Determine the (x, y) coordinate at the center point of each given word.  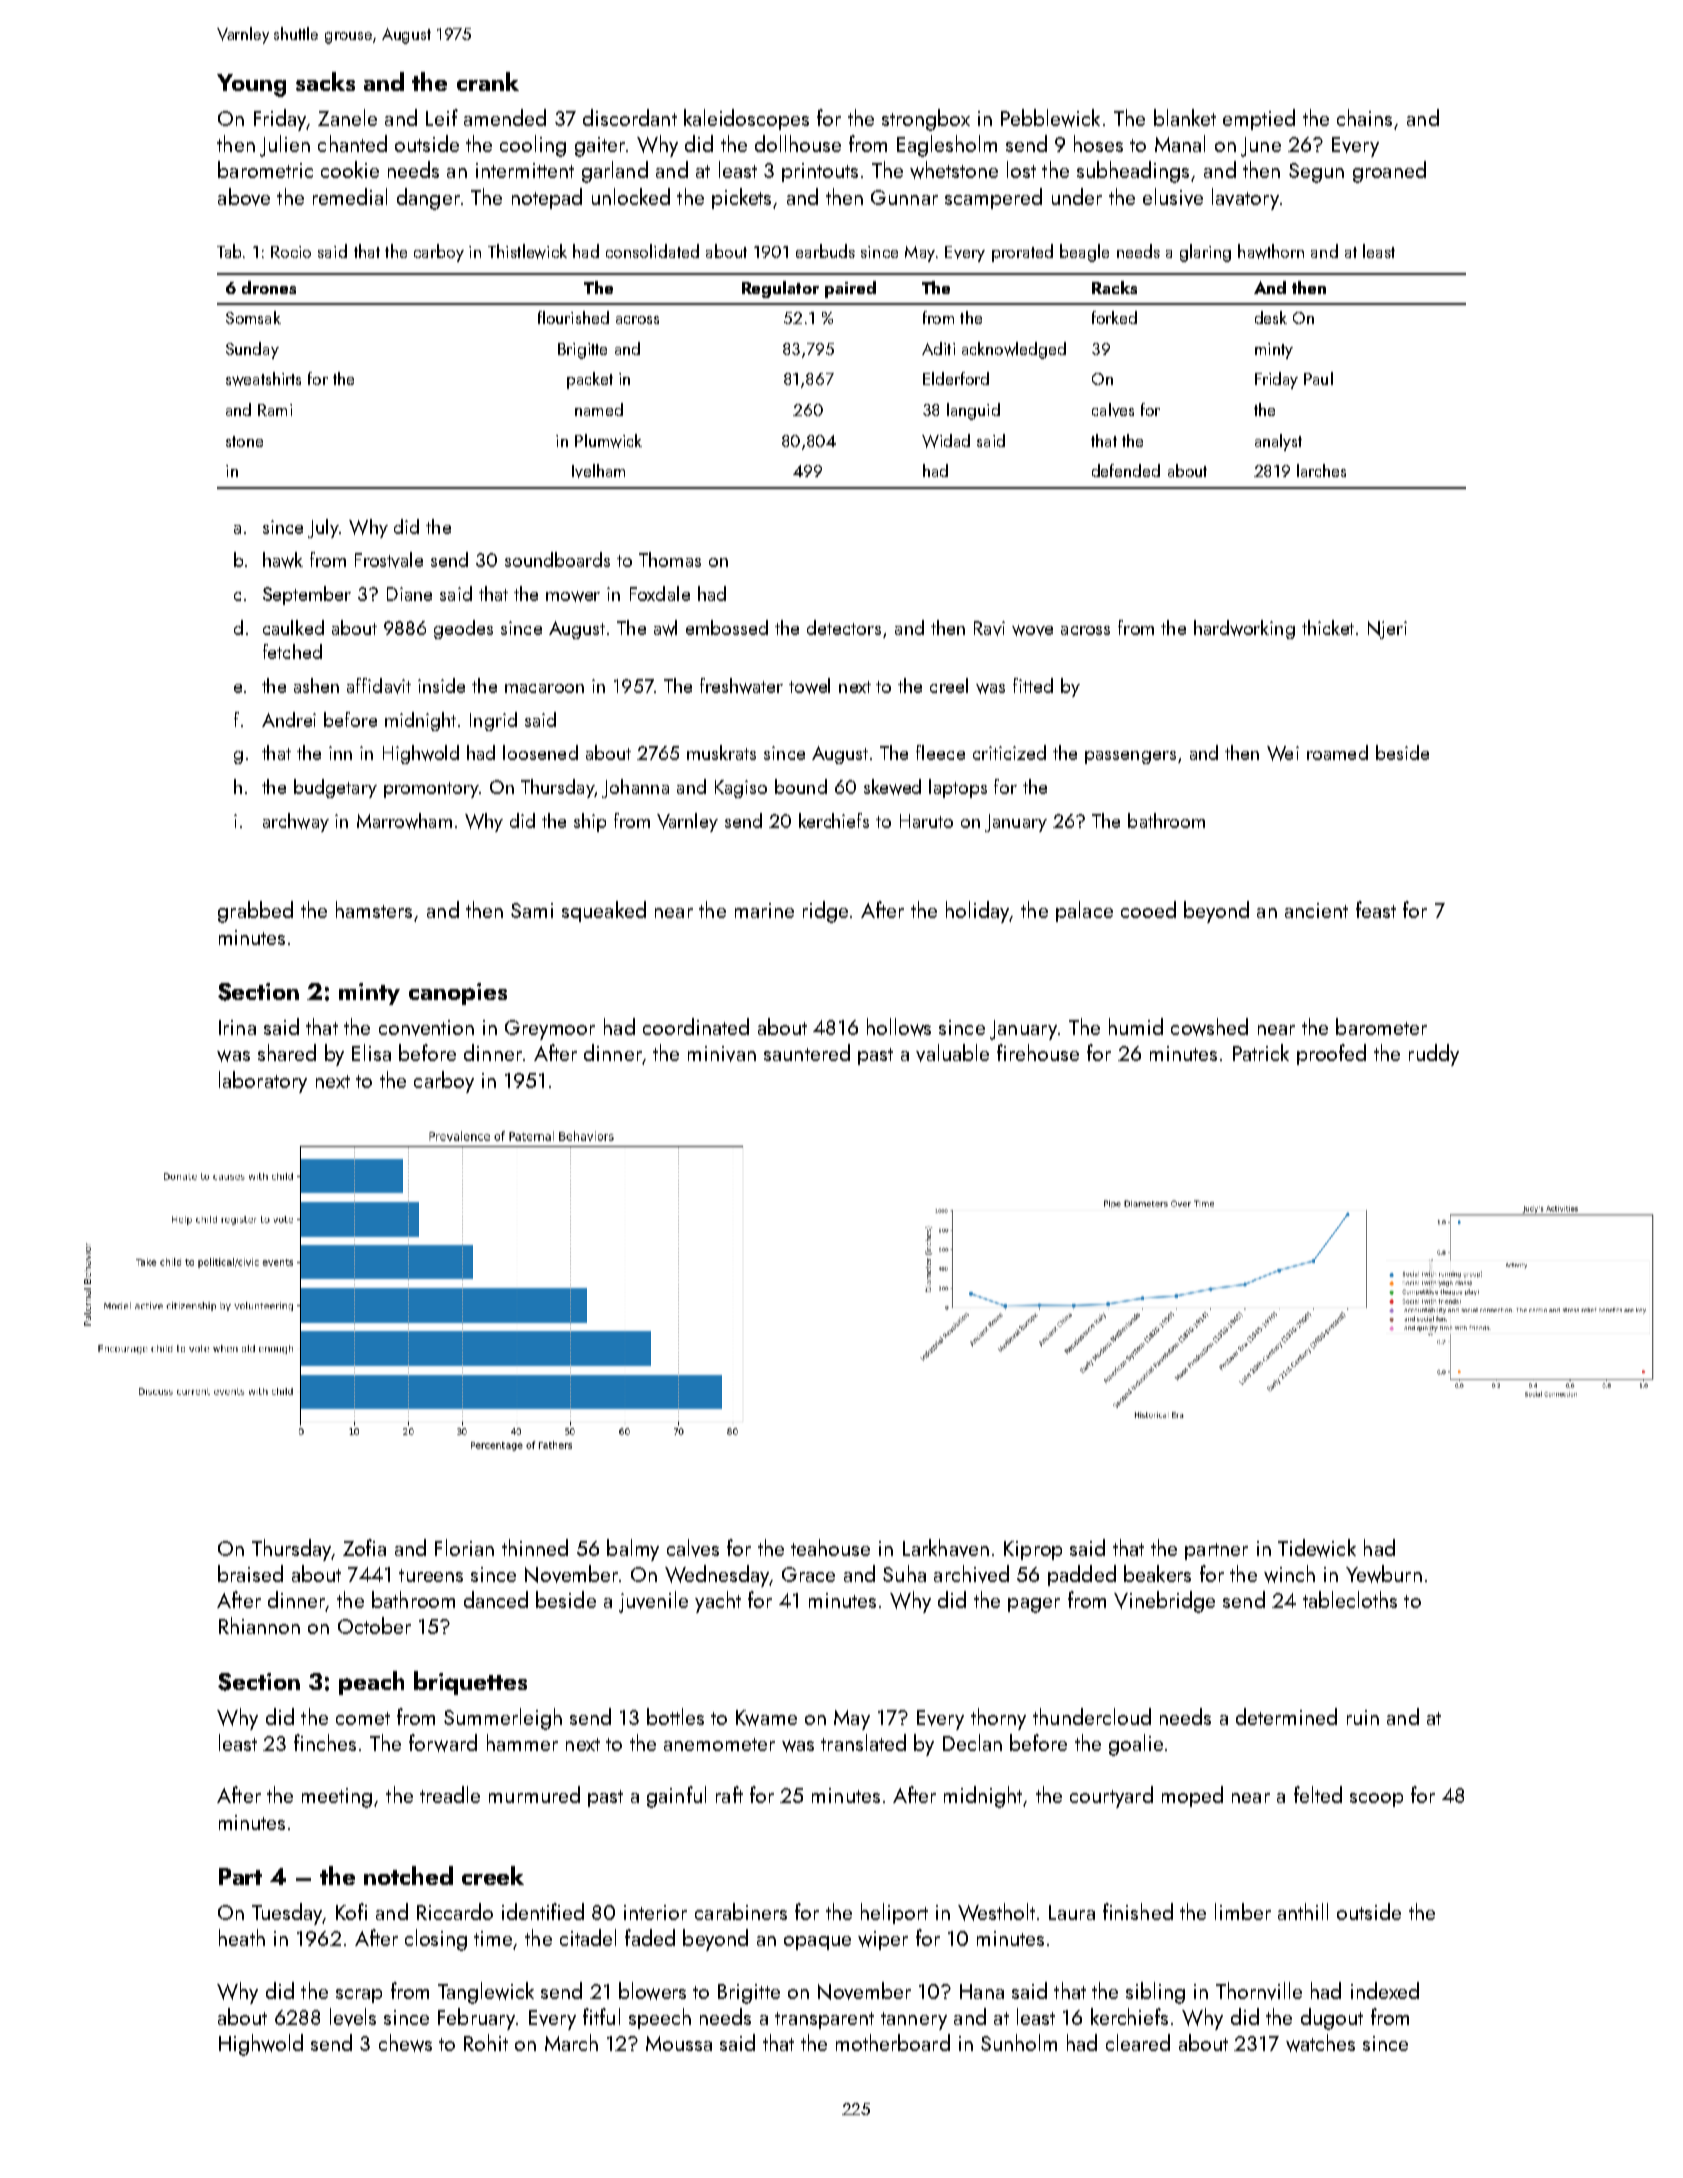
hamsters (374, 909)
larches (1321, 470)
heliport (894, 1913)
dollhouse (798, 143)
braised (250, 1573)
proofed (1331, 1054)
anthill (1303, 1911)
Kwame (766, 1718)
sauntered (807, 1052)
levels (353, 2017)
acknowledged (1014, 350)
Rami (275, 410)
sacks (325, 81)
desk (1271, 317)
